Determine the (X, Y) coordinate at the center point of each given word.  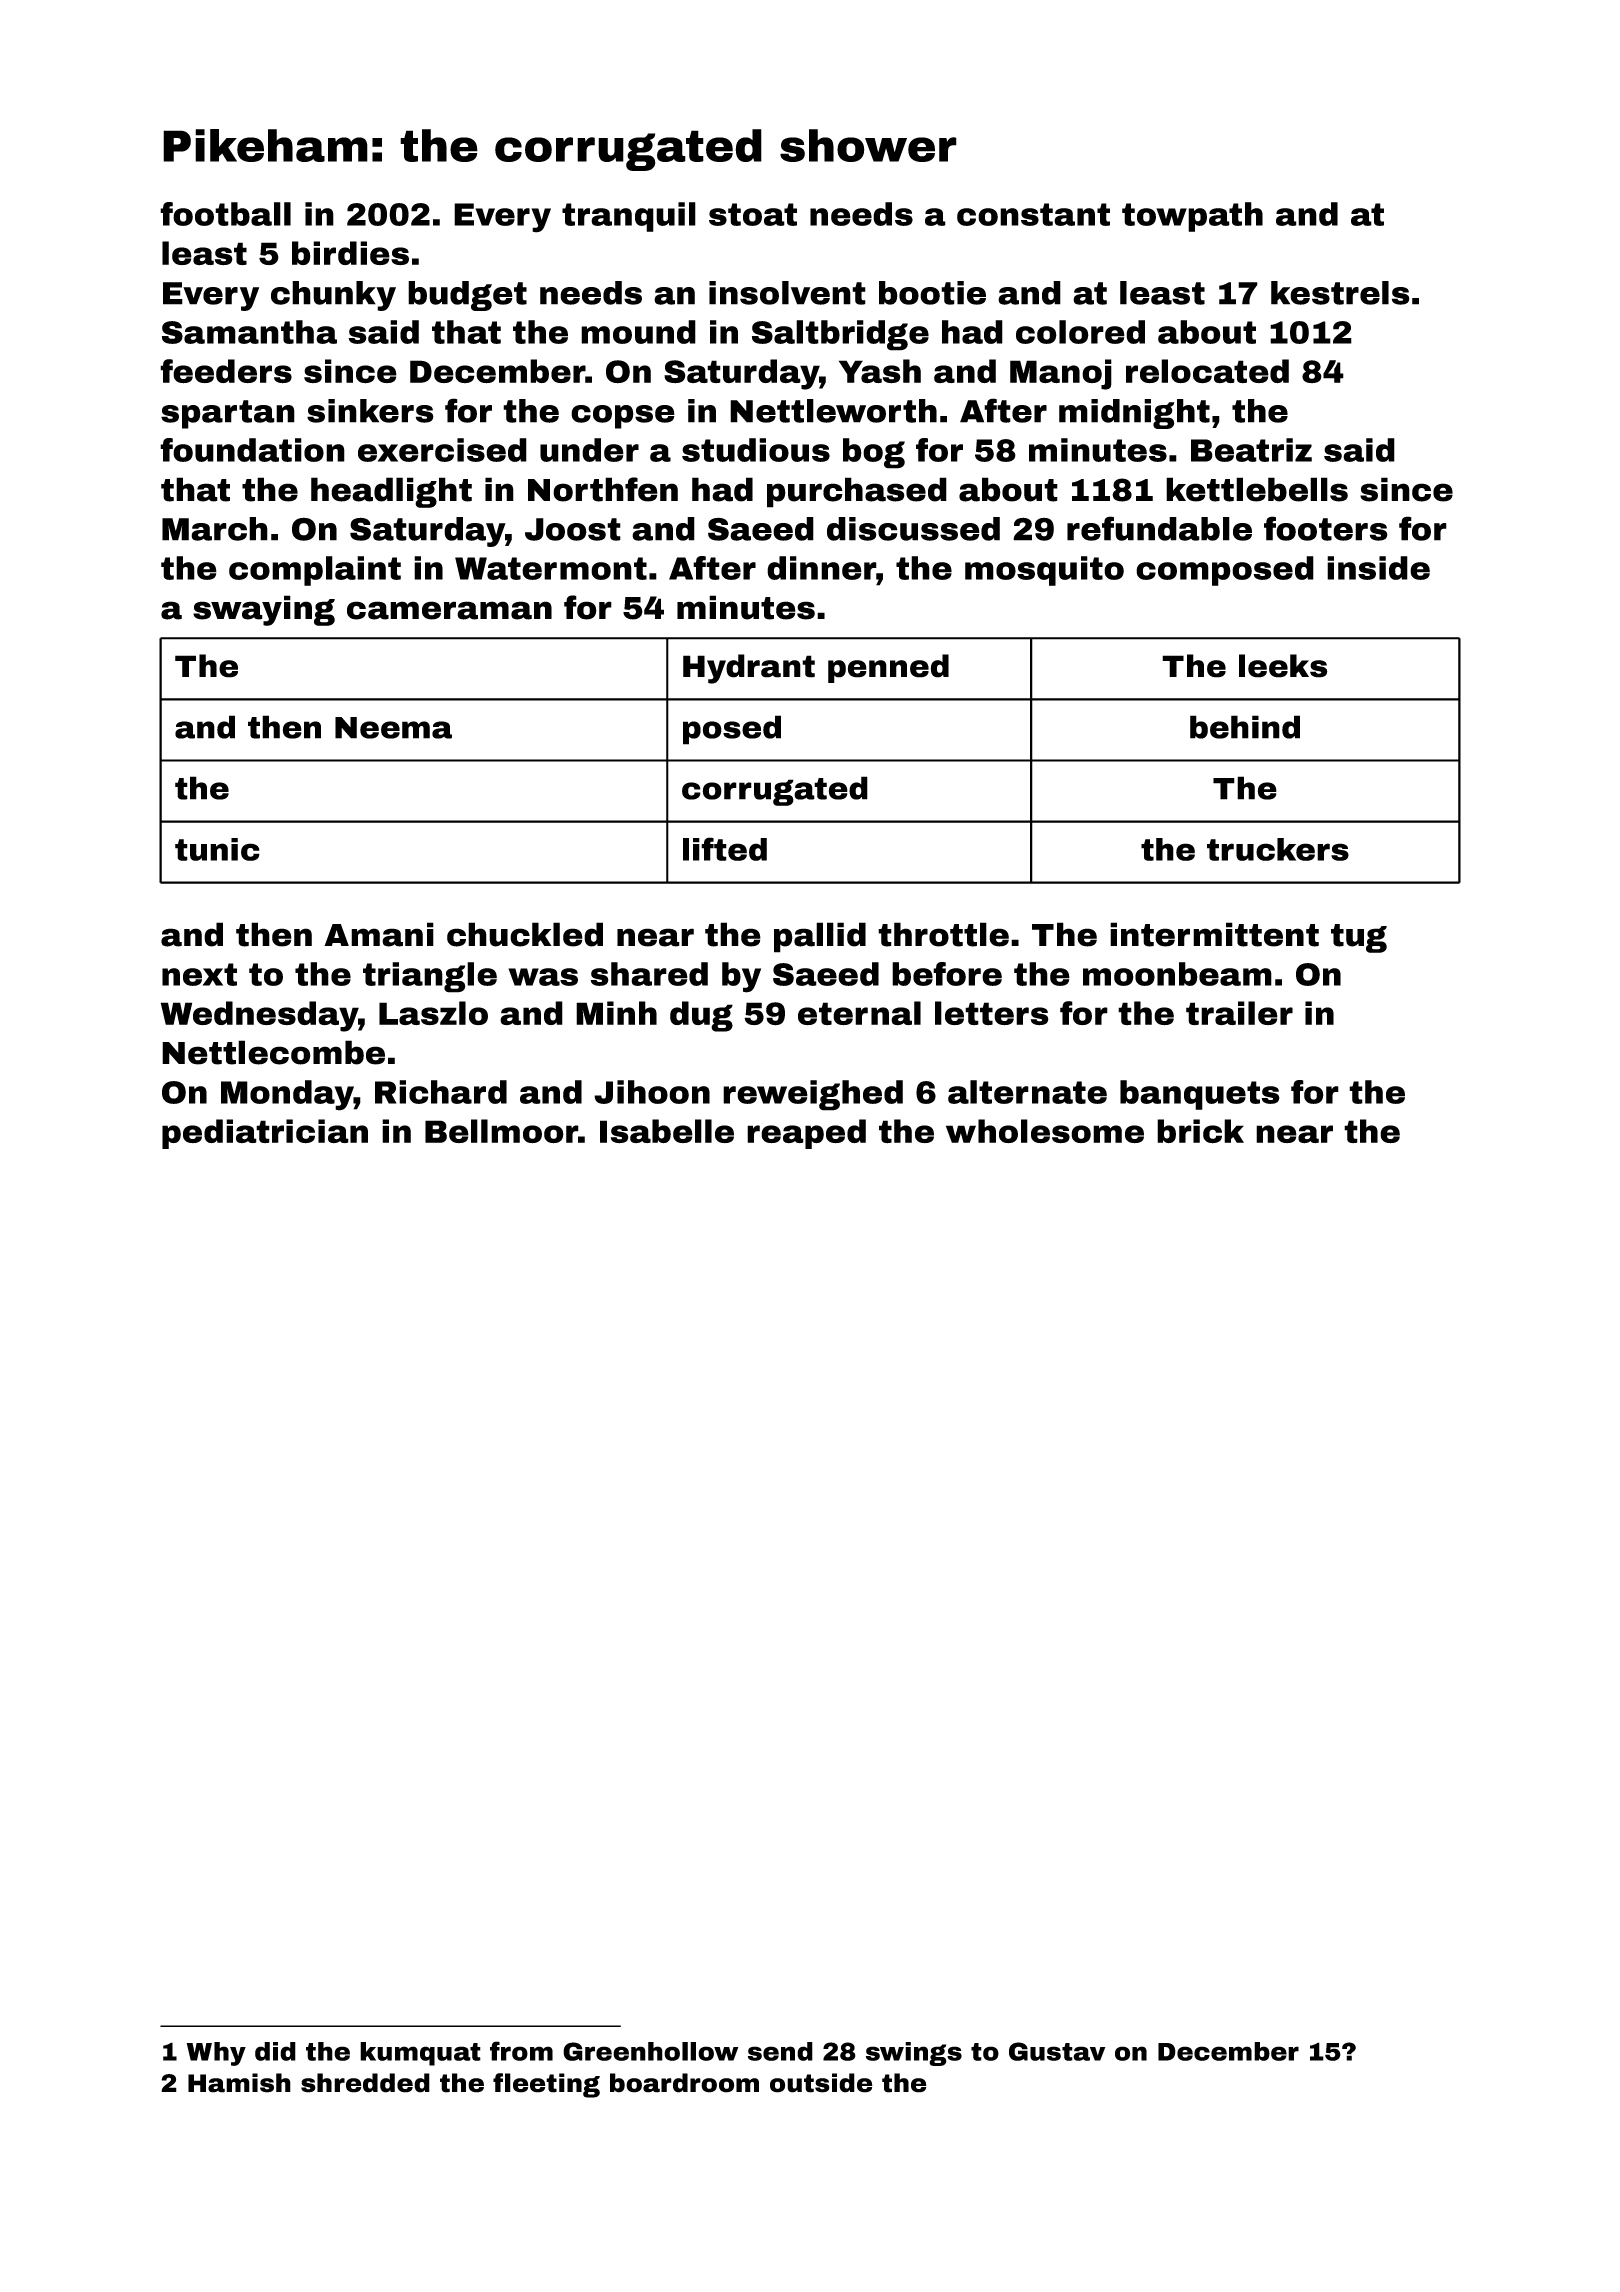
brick (1200, 1131)
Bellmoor (501, 1131)
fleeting (546, 2085)
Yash (880, 371)
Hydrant (749, 669)
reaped (806, 1134)
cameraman (449, 610)
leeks (1283, 666)
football (225, 214)
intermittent (1214, 934)
